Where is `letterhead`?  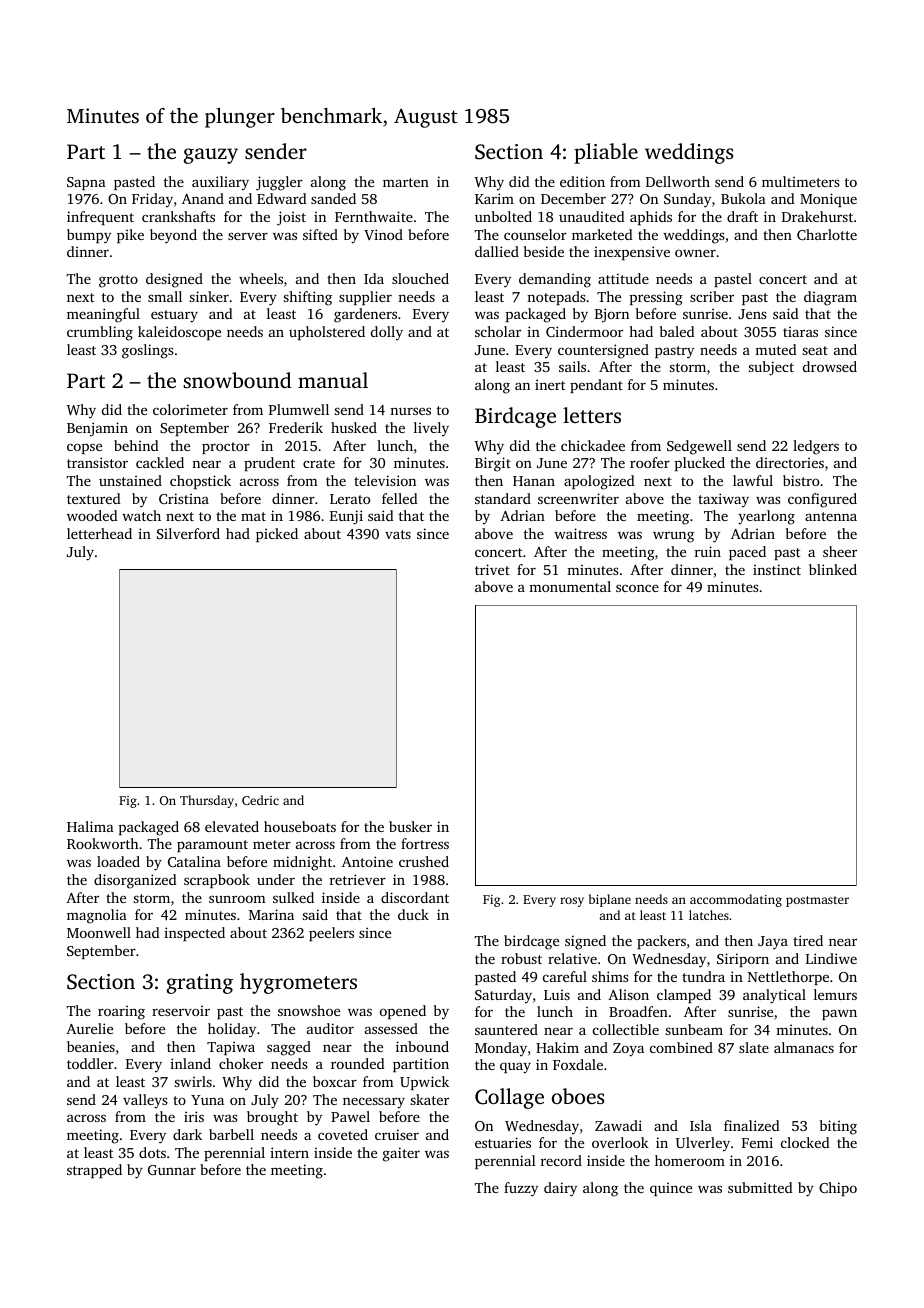
letterhead is located at coordinates (99, 533).
